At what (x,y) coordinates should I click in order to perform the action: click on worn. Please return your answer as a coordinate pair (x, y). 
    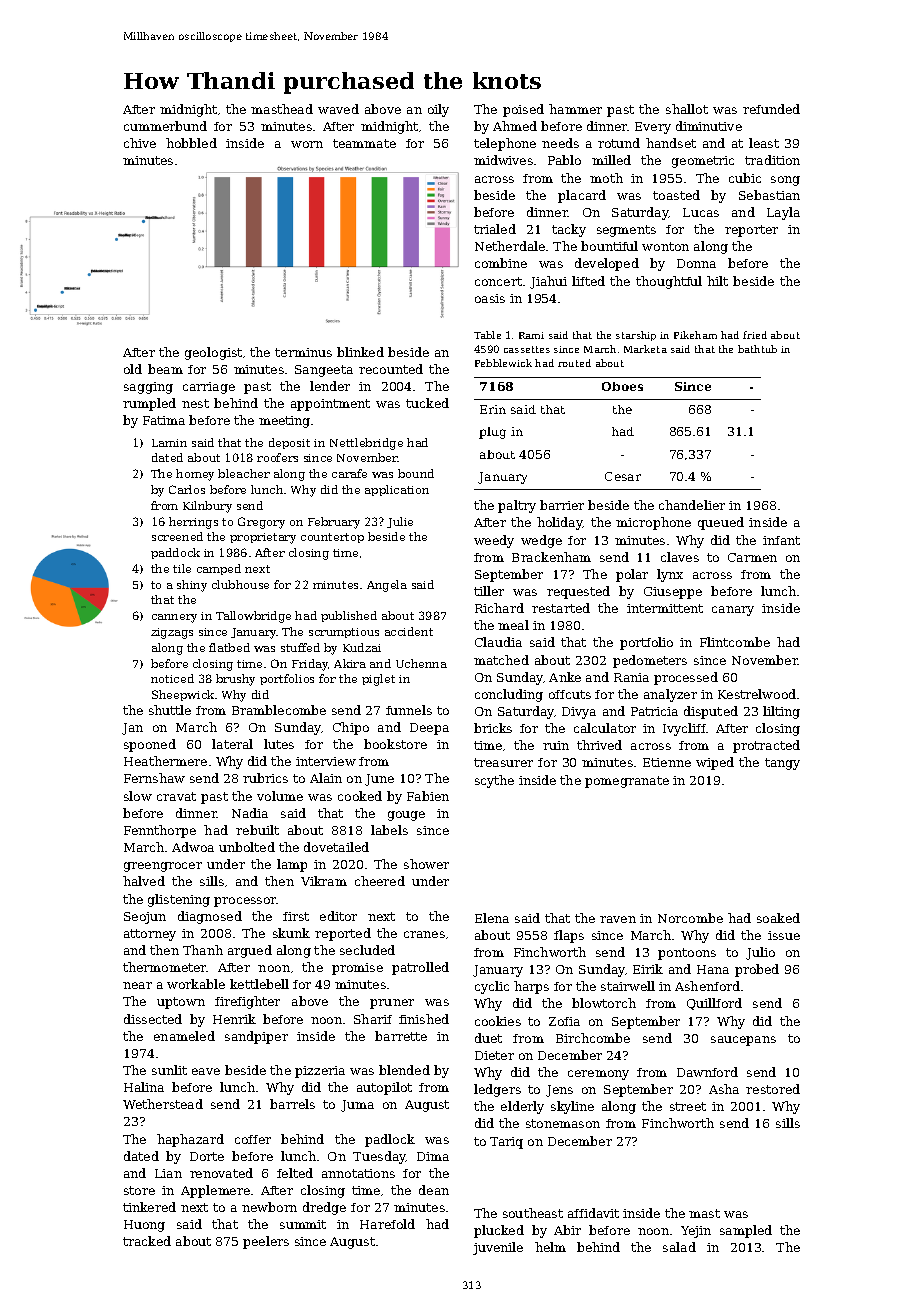
    Looking at the image, I should click on (307, 144).
